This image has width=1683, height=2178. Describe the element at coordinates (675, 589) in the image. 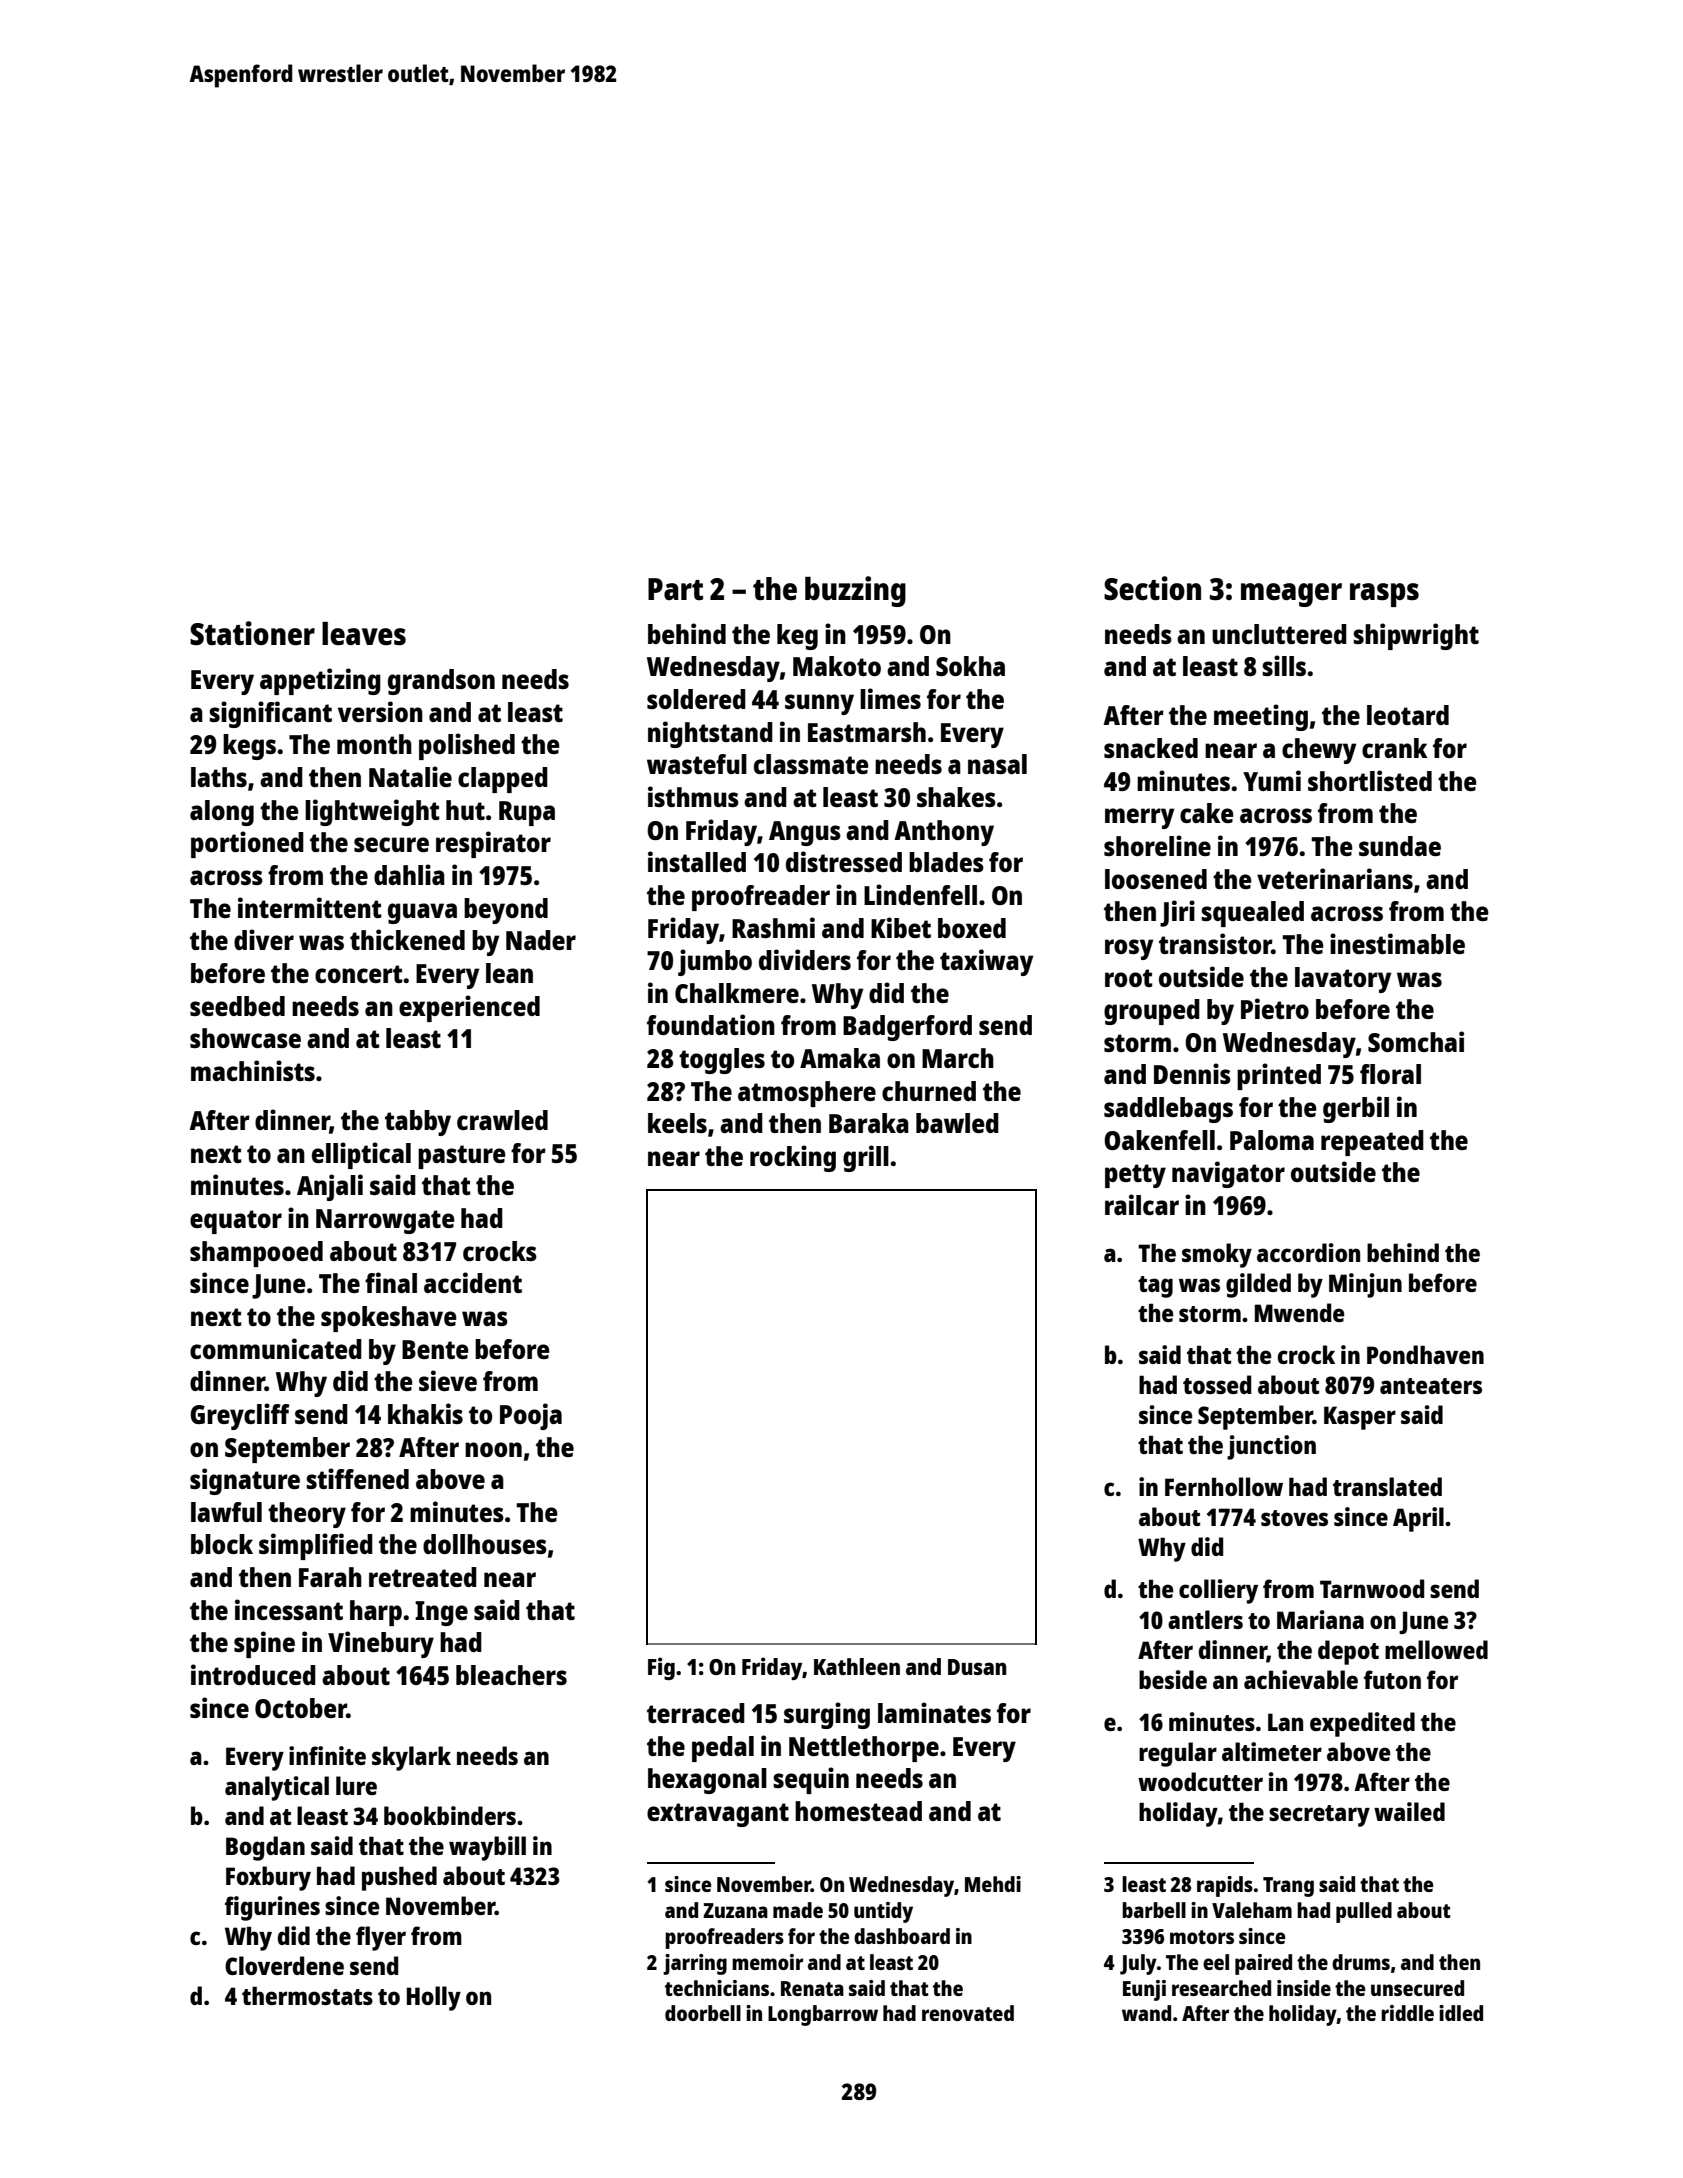

I see `Part` at that location.
